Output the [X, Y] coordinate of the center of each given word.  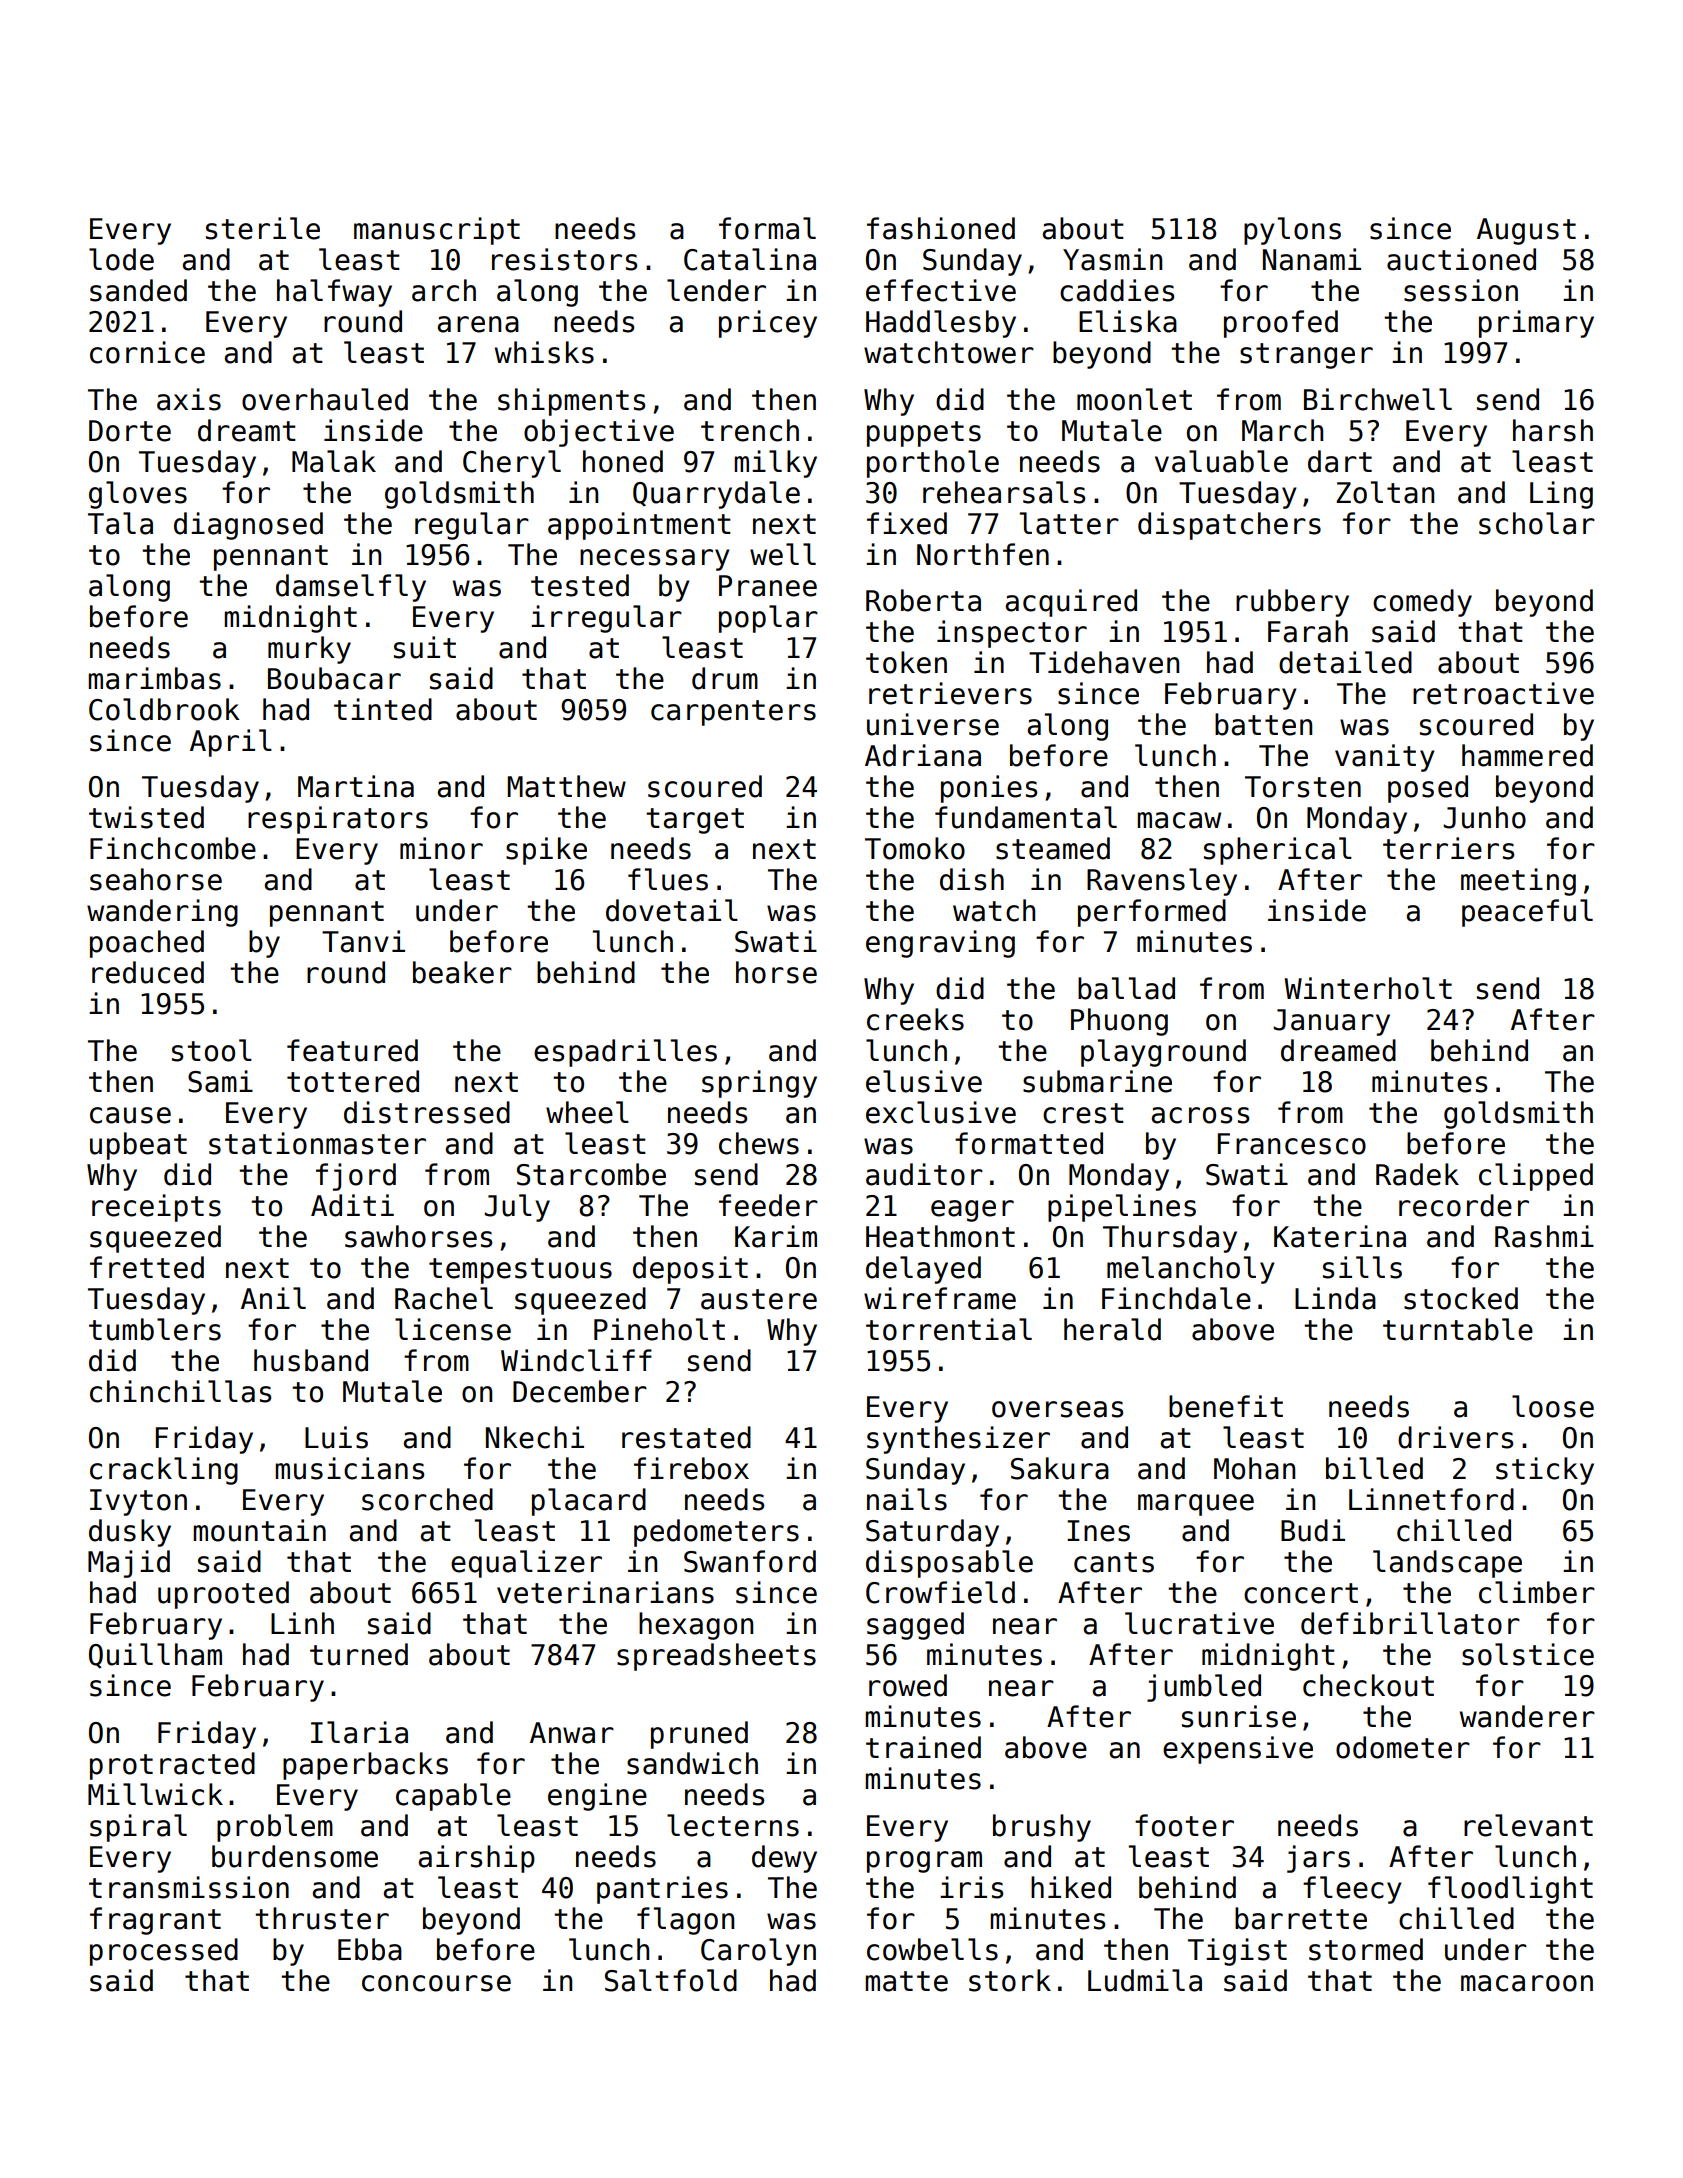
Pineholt [659, 1329]
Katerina [1340, 1236]
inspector [1012, 634]
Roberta [923, 600]
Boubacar [334, 678]
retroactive [1503, 693]
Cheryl [512, 464]
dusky [130, 1533]
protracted [172, 1766]
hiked [1071, 1887]
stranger [1306, 356]
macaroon [1527, 1983]
